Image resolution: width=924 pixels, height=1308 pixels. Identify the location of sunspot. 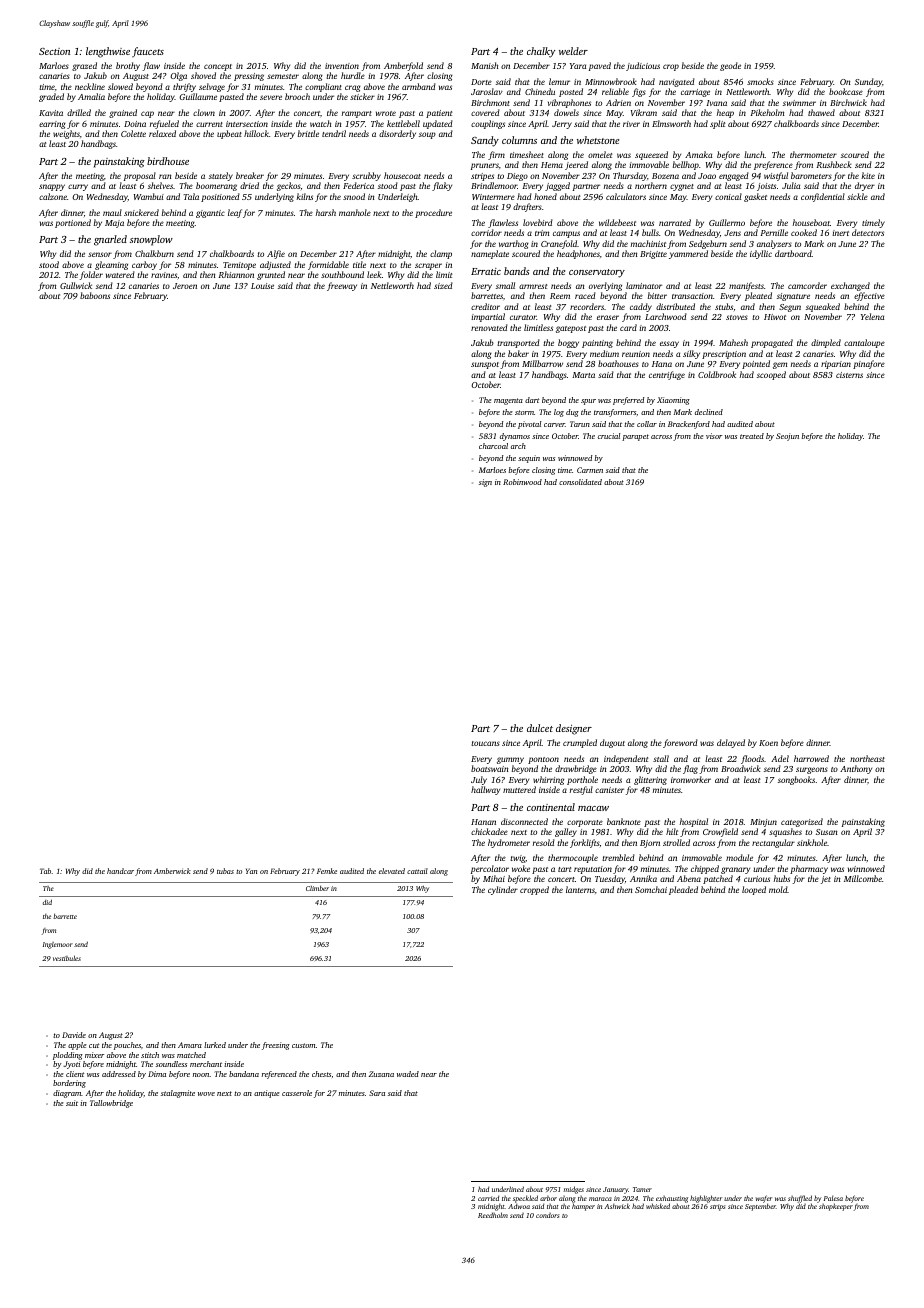
(485, 365).
